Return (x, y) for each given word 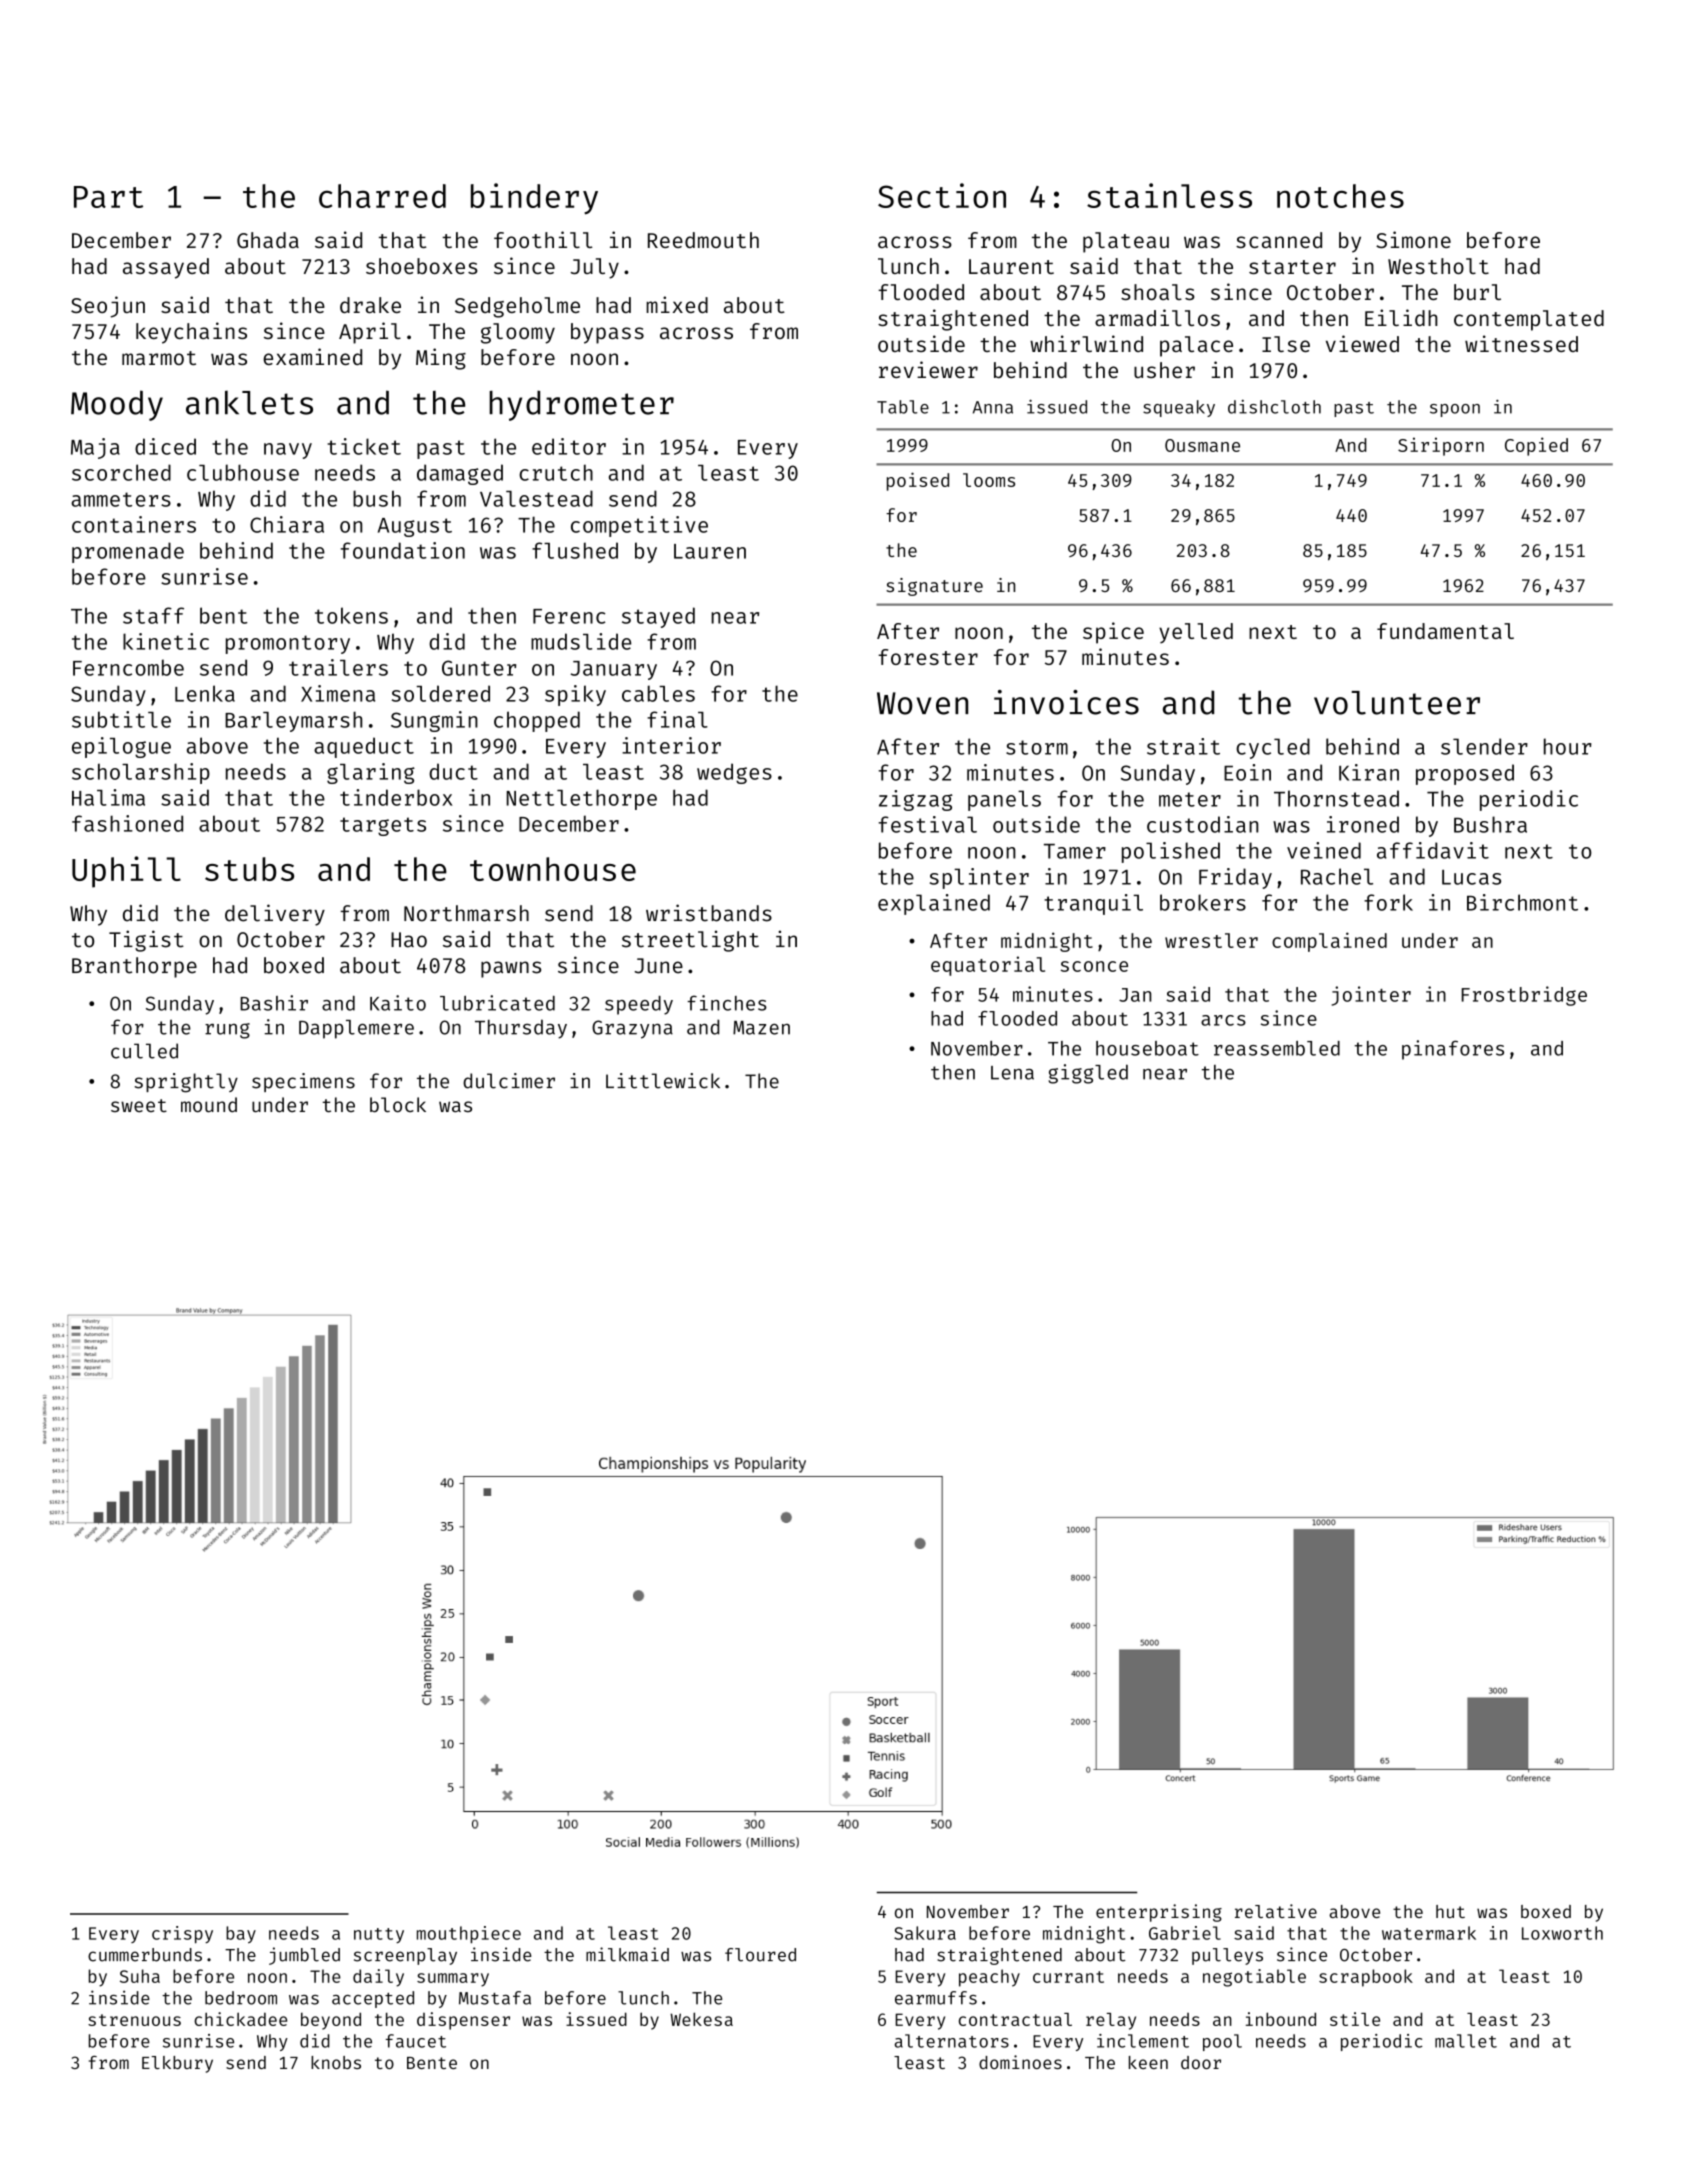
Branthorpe (134, 967)
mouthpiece (469, 1934)
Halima (108, 797)
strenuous (134, 2020)
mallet (1466, 2041)
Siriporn (1441, 446)
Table (903, 407)
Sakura (925, 1933)
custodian (1202, 824)
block (398, 1105)
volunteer (1397, 703)
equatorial (988, 966)
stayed (658, 617)
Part (108, 197)
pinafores (1453, 1050)
